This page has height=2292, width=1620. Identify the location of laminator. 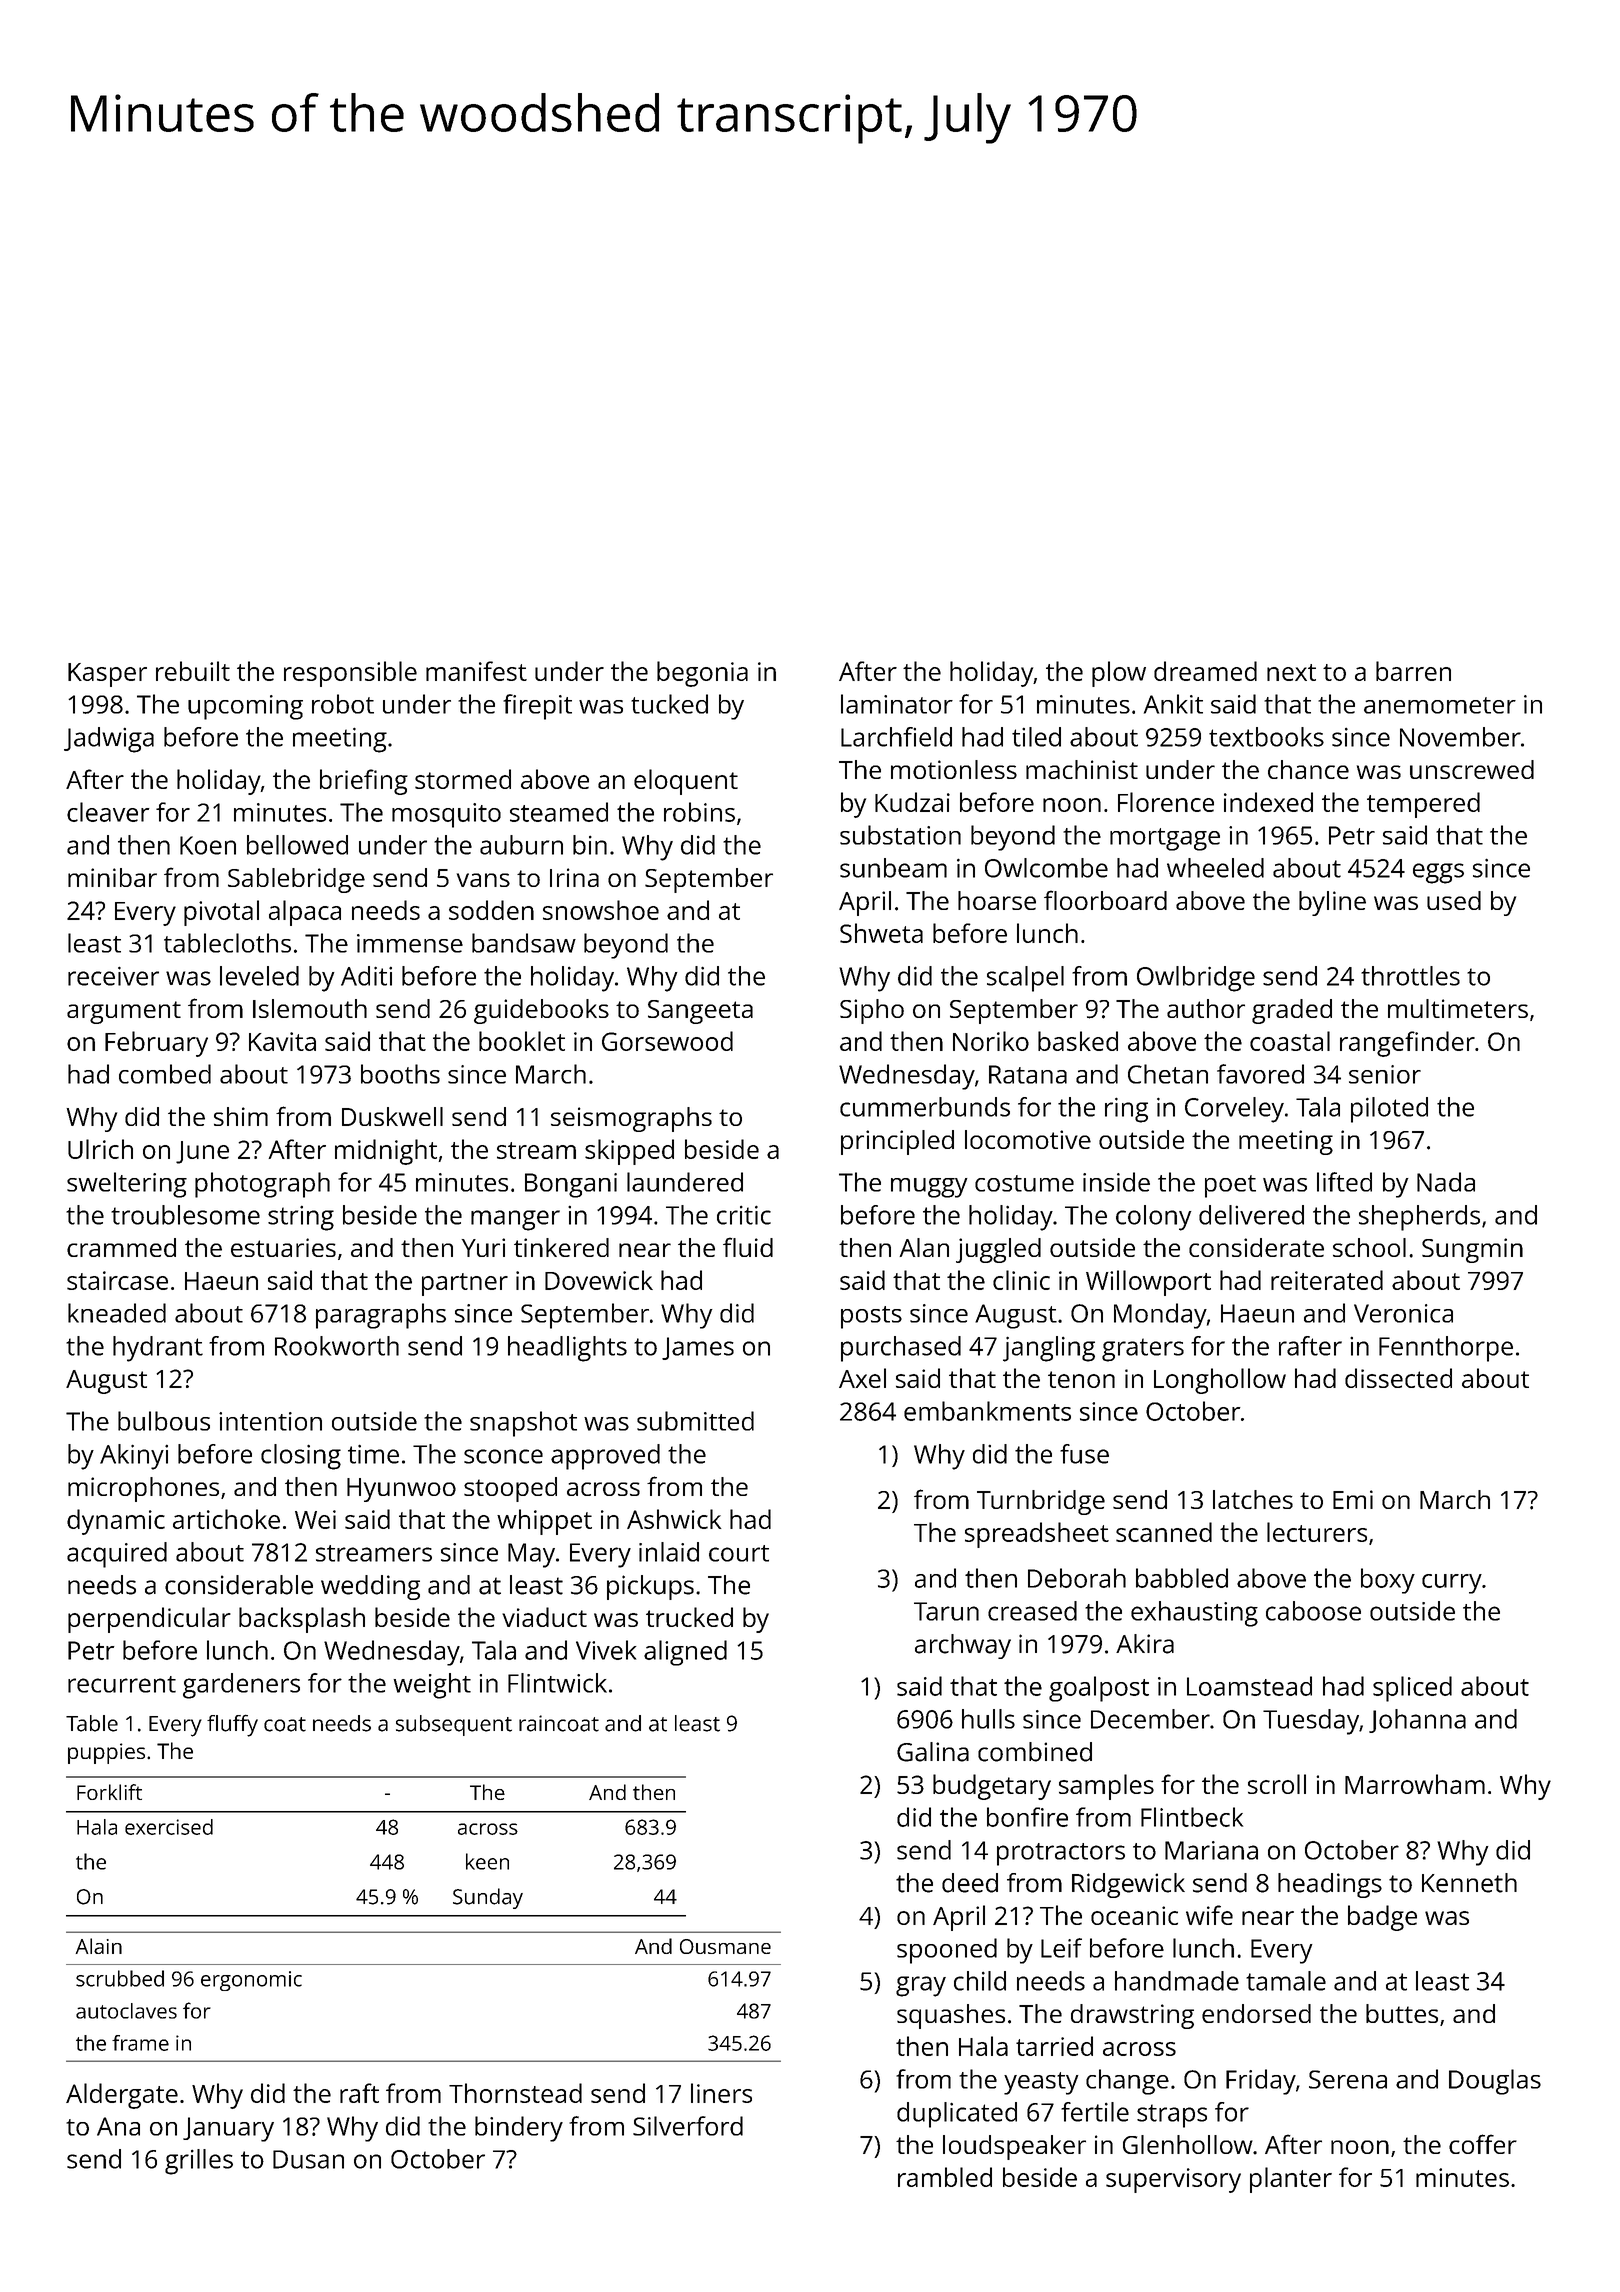
(897, 704).
